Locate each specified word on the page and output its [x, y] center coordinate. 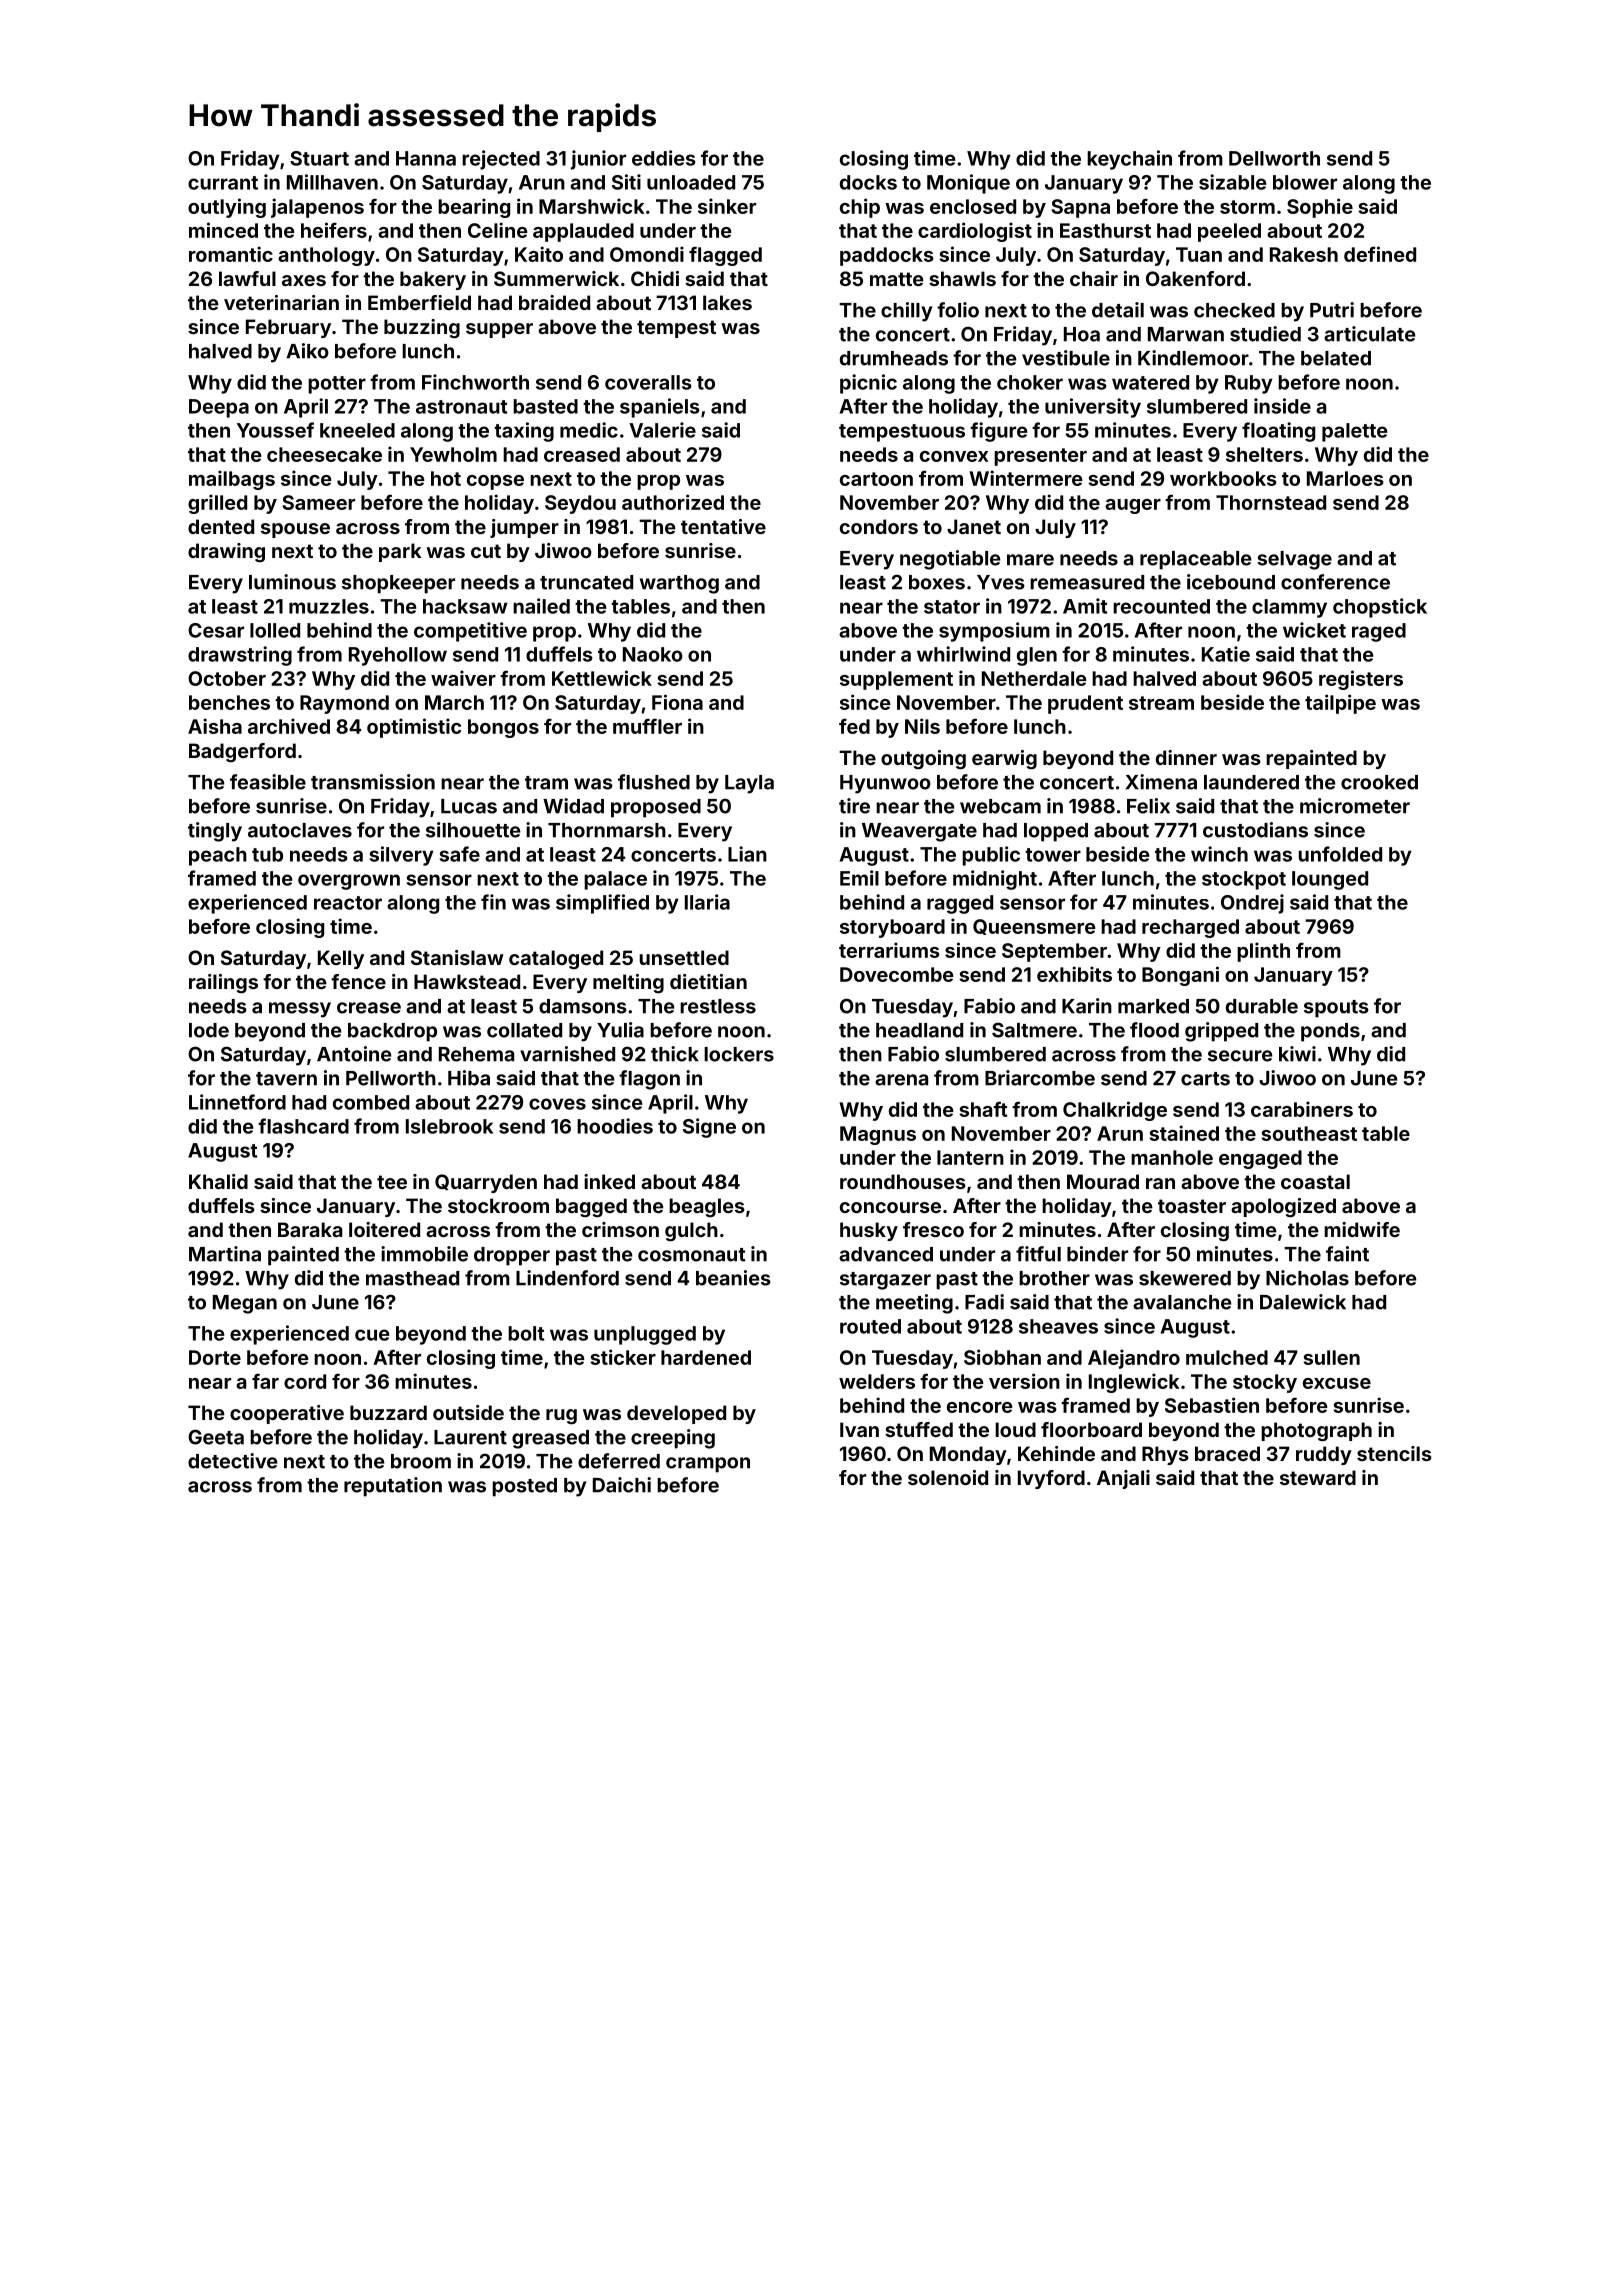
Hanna [426, 158]
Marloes [1345, 478]
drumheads [894, 358]
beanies [733, 1278]
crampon [708, 1465]
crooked [1379, 782]
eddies [664, 158]
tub [267, 854]
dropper [512, 1256]
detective [233, 1461]
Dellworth [1274, 158]
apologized [1283, 1208]
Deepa [219, 408]
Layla [749, 784]
